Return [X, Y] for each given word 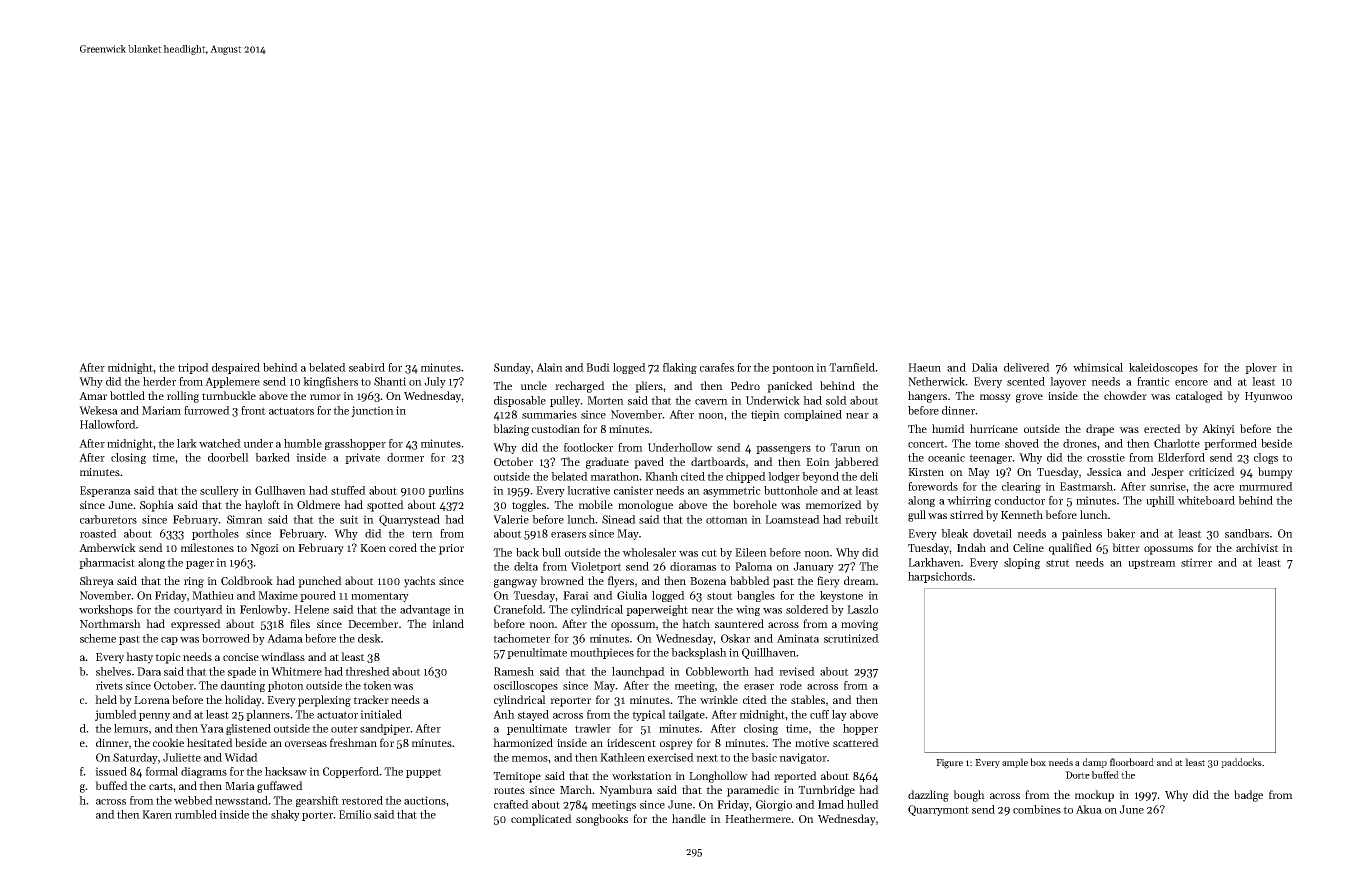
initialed [381, 714]
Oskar [735, 638]
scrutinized [851, 638]
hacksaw [286, 771]
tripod [193, 368]
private [362, 458]
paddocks [1241, 763]
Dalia [985, 367]
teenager [990, 459]
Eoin [818, 462]
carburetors [108, 519]
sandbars [1247, 533]
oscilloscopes [526, 686]
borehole [755, 504]
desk [369, 638]
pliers [649, 387]
